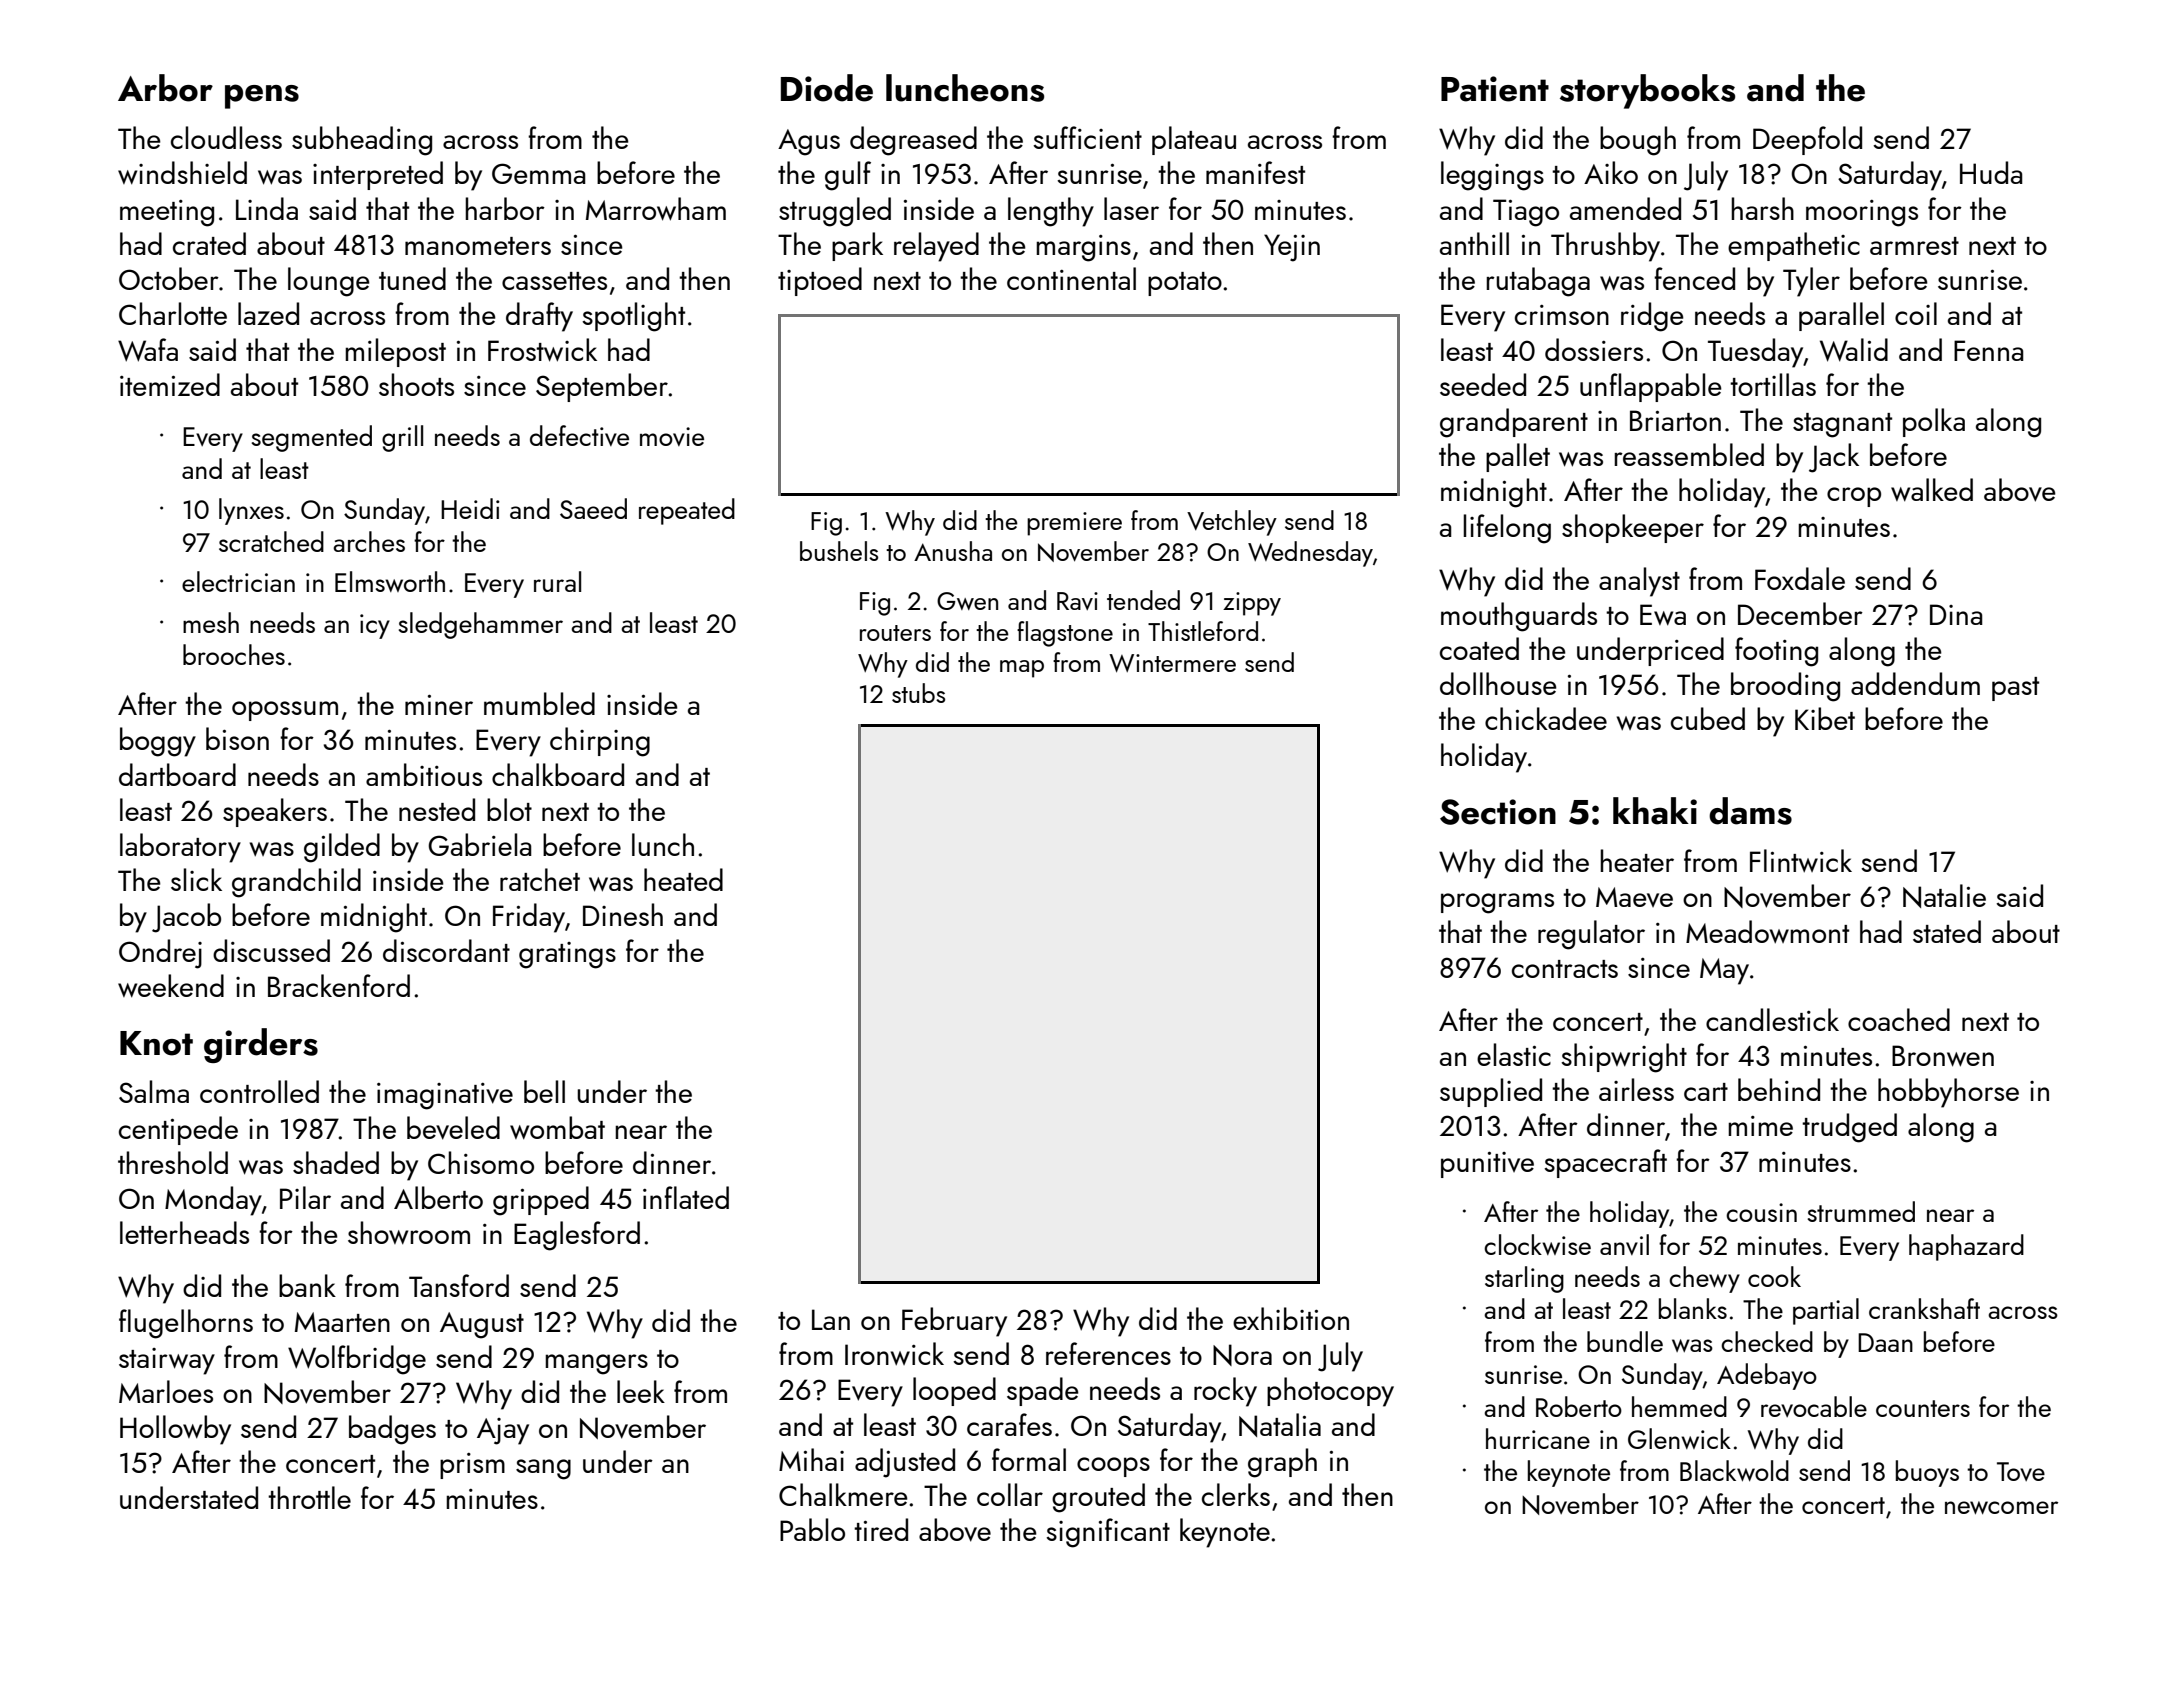 The width and height of the screenshot is (2178, 1683). What do you see at coordinates (1310, 554) in the screenshot?
I see `Wednesday` at bounding box center [1310, 554].
